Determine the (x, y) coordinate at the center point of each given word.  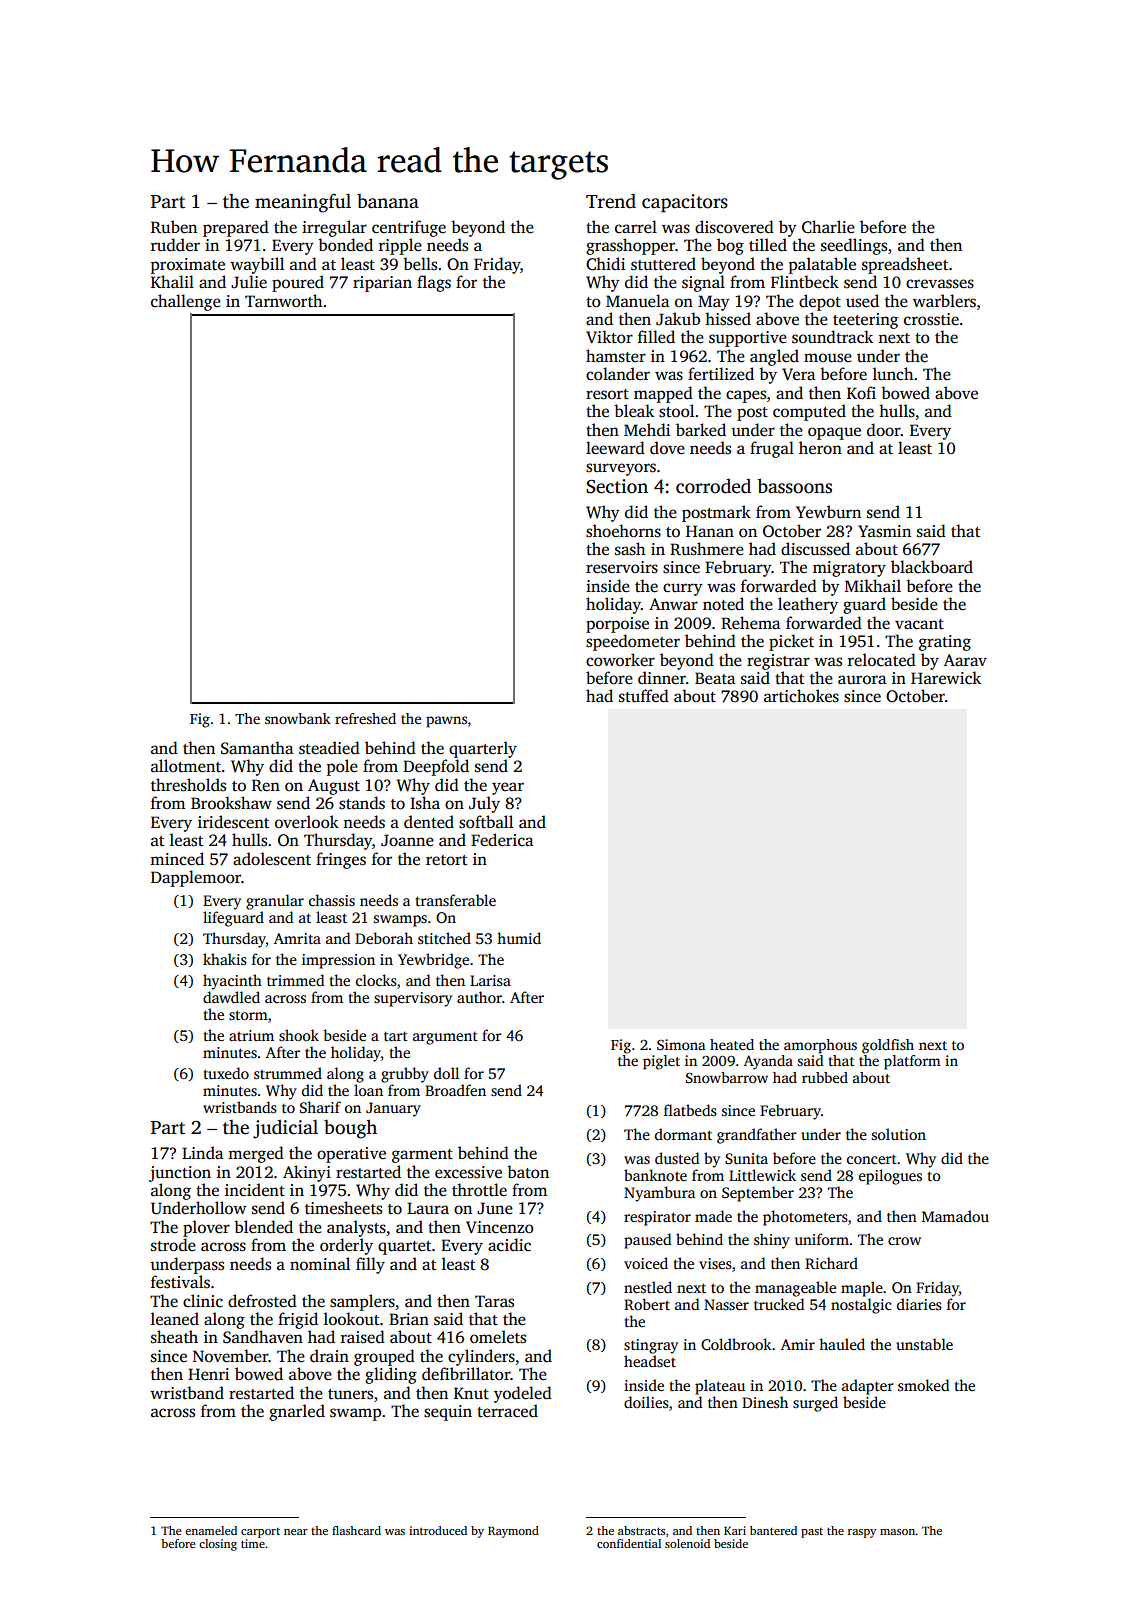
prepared (236, 228)
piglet (661, 1062)
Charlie (828, 227)
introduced (438, 1530)
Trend (611, 201)
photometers (805, 1218)
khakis (225, 959)
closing (218, 1545)
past (812, 1533)
